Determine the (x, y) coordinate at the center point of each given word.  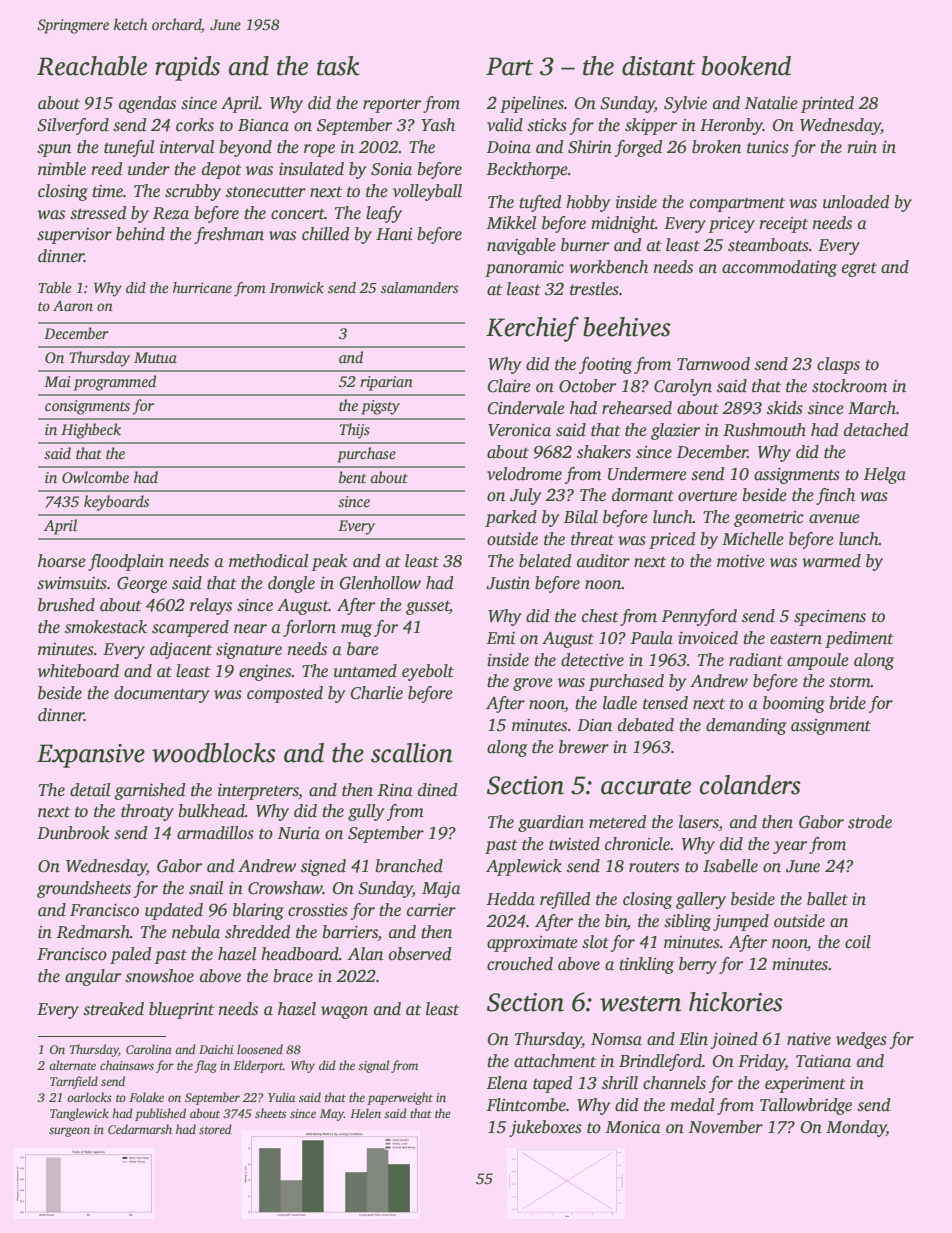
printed (827, 104)
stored (215, 1129)
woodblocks (214, 753)
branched (409, 866)
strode (870, 822)
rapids (187, 68)
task (338, 66)
